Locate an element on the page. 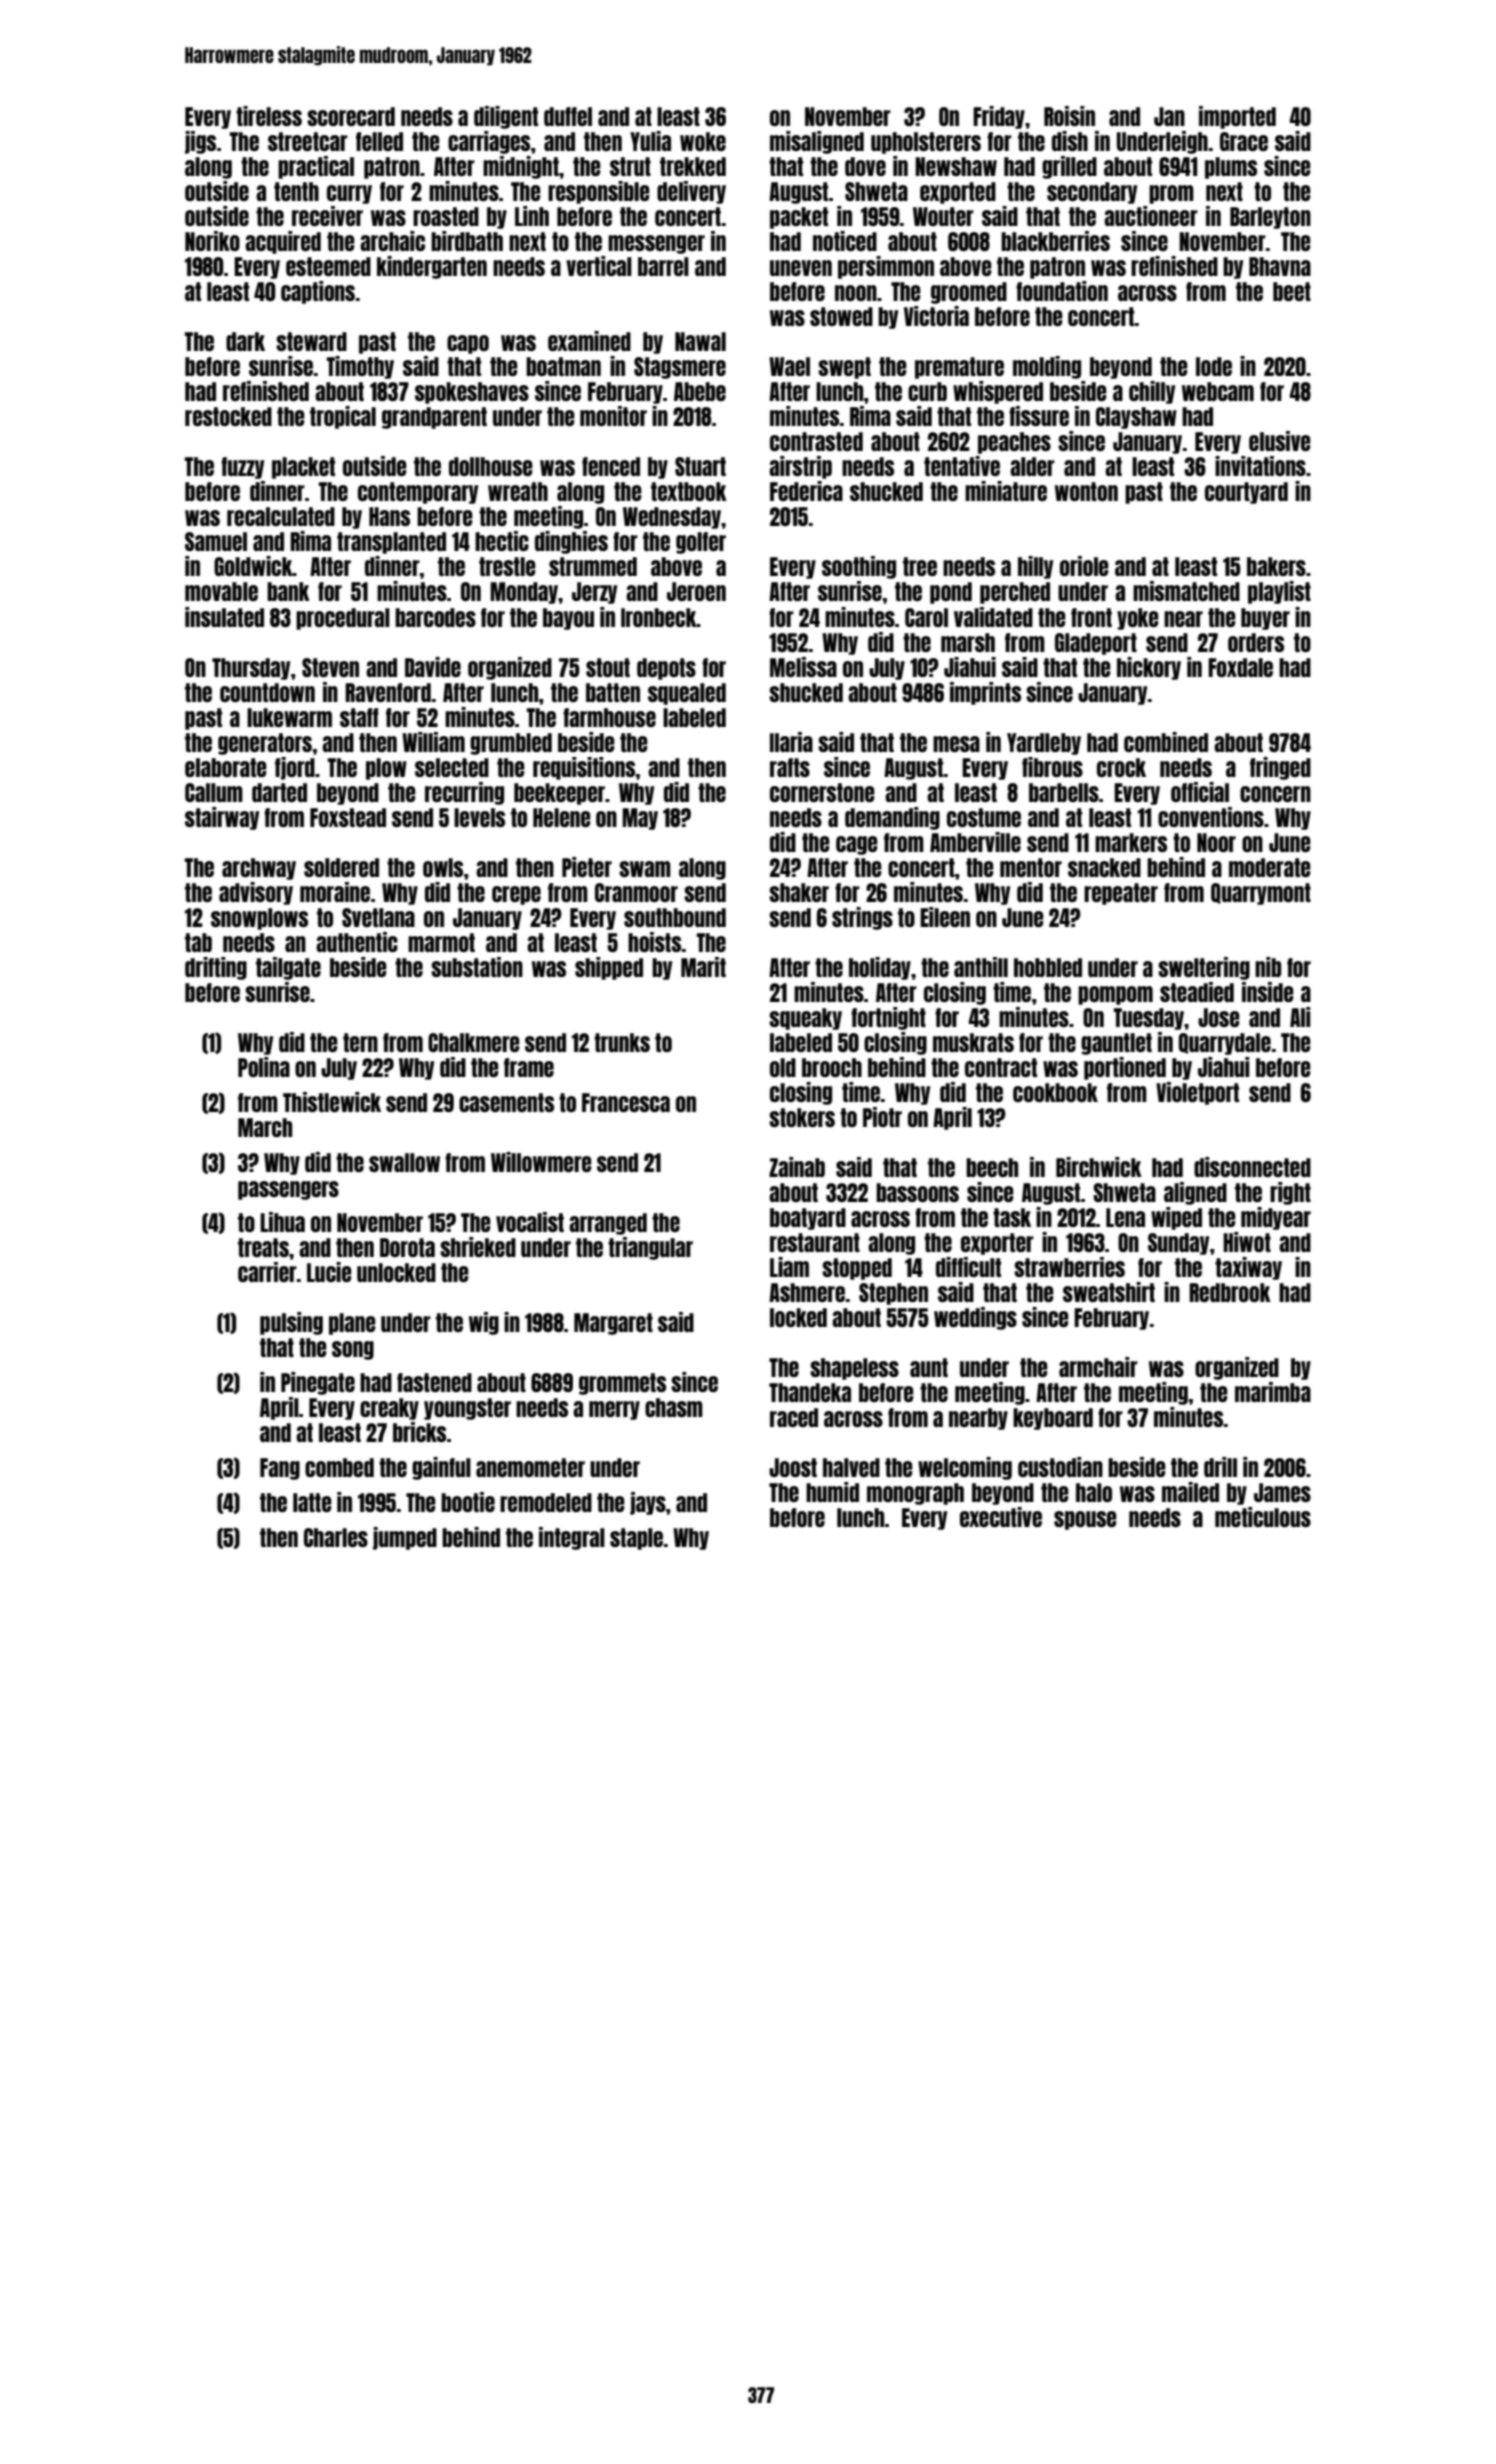 The width and height of the image is (1496, 2464). Fang is located at coordinates (280, 1469).
